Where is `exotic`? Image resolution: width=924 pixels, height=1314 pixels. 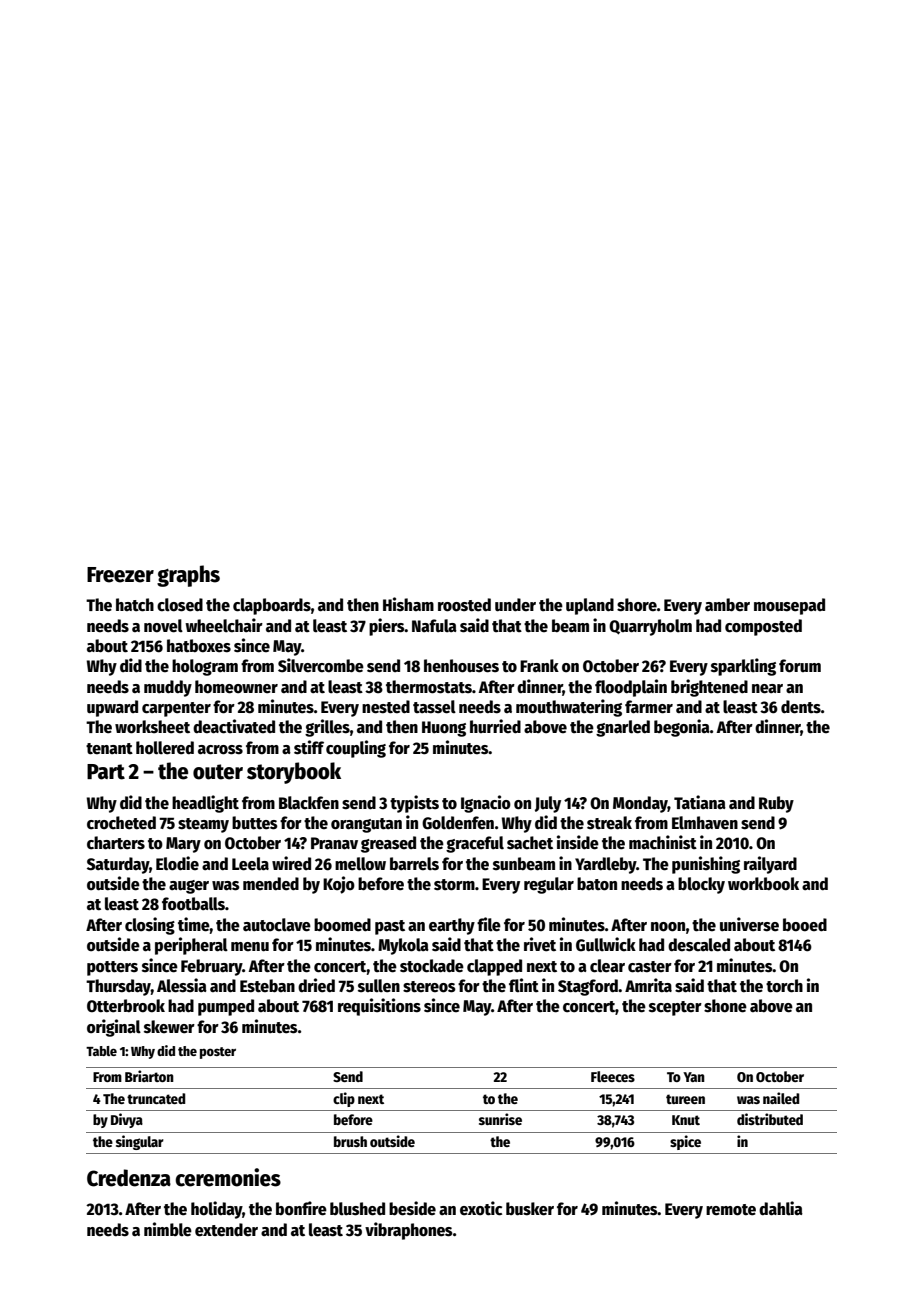
exotic is located at coordinates (481, 1208).
